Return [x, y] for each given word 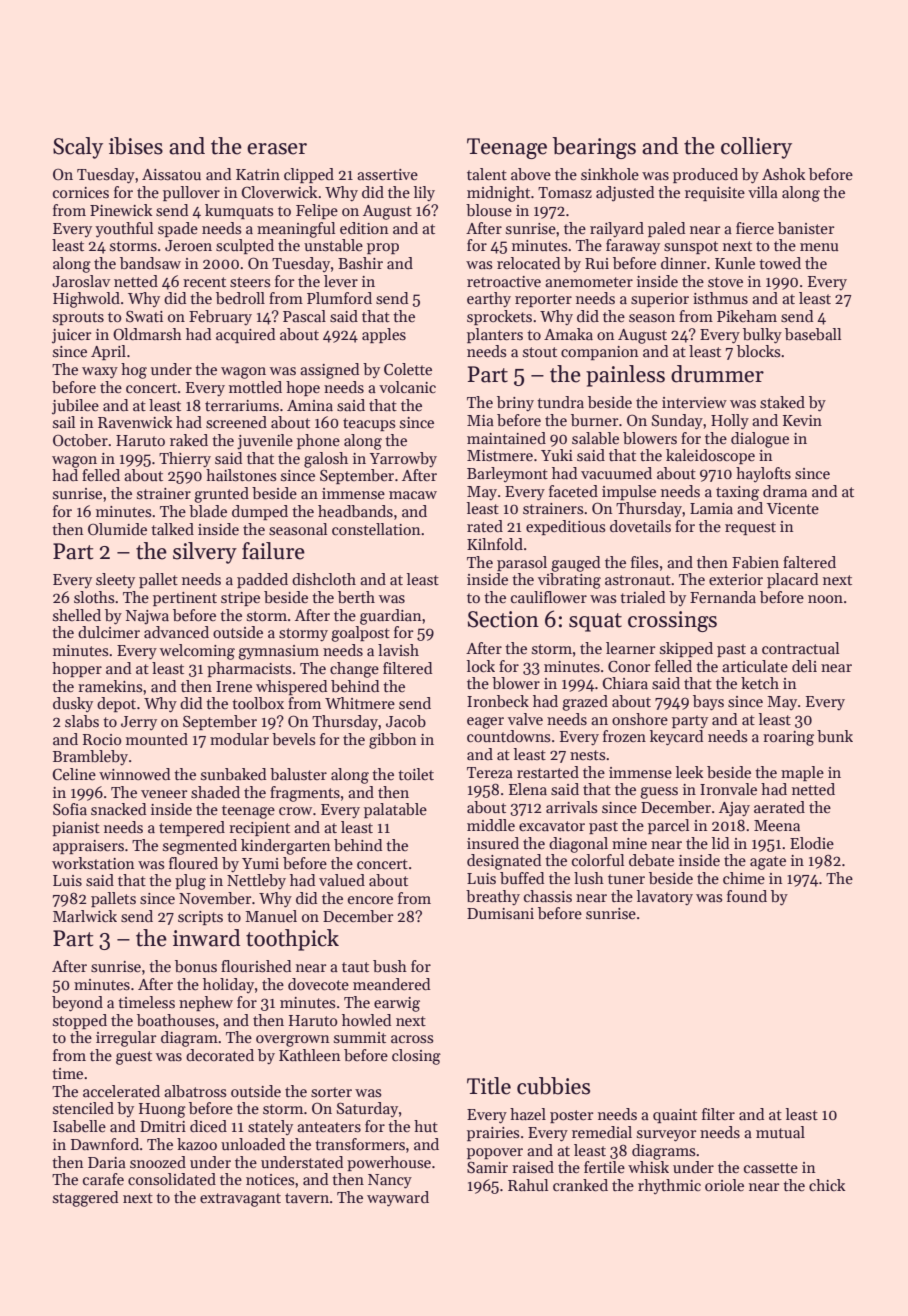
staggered [85, 1199]
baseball [813, 334]
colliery [756, 148]
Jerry [139, 723]
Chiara [625, 683]
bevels [293, 739]
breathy [493, 897]
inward [207, 938]
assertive [387, 175]
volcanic [407, 387]
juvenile [265, 442]
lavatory [665, 897]
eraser [277, 149]
